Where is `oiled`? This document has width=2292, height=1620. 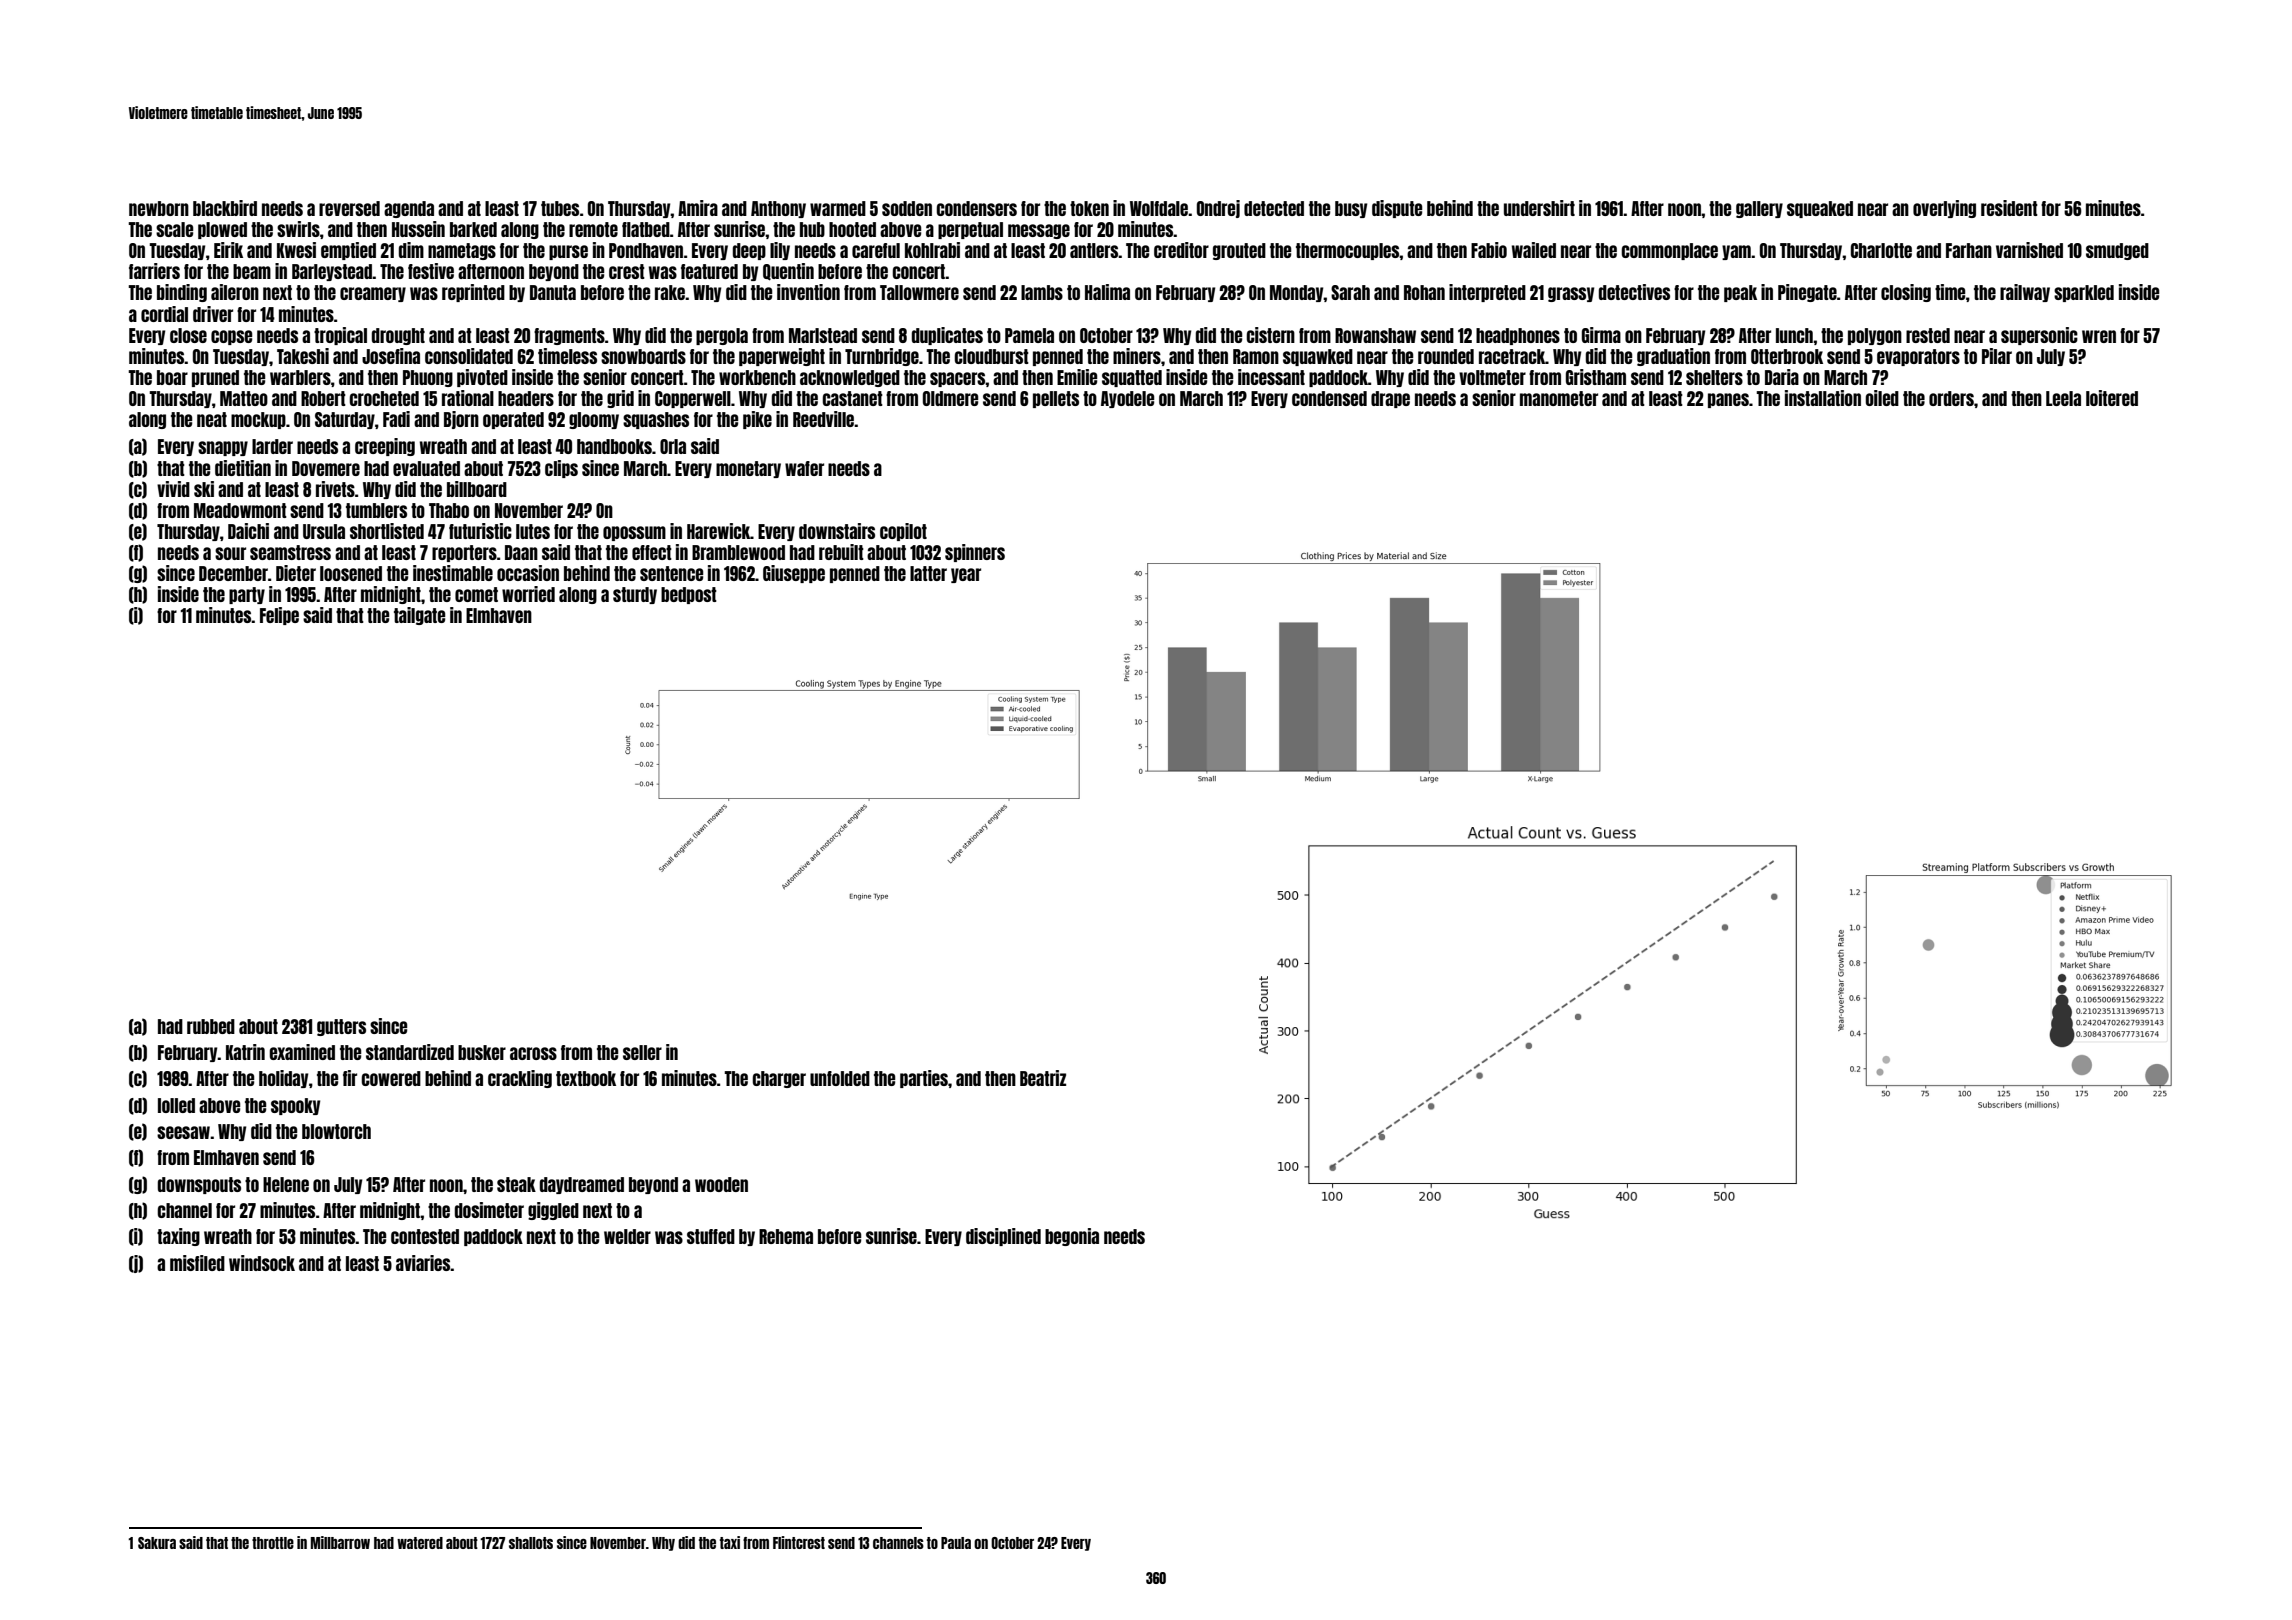
oiled is located at coordinates (1882, 398).
